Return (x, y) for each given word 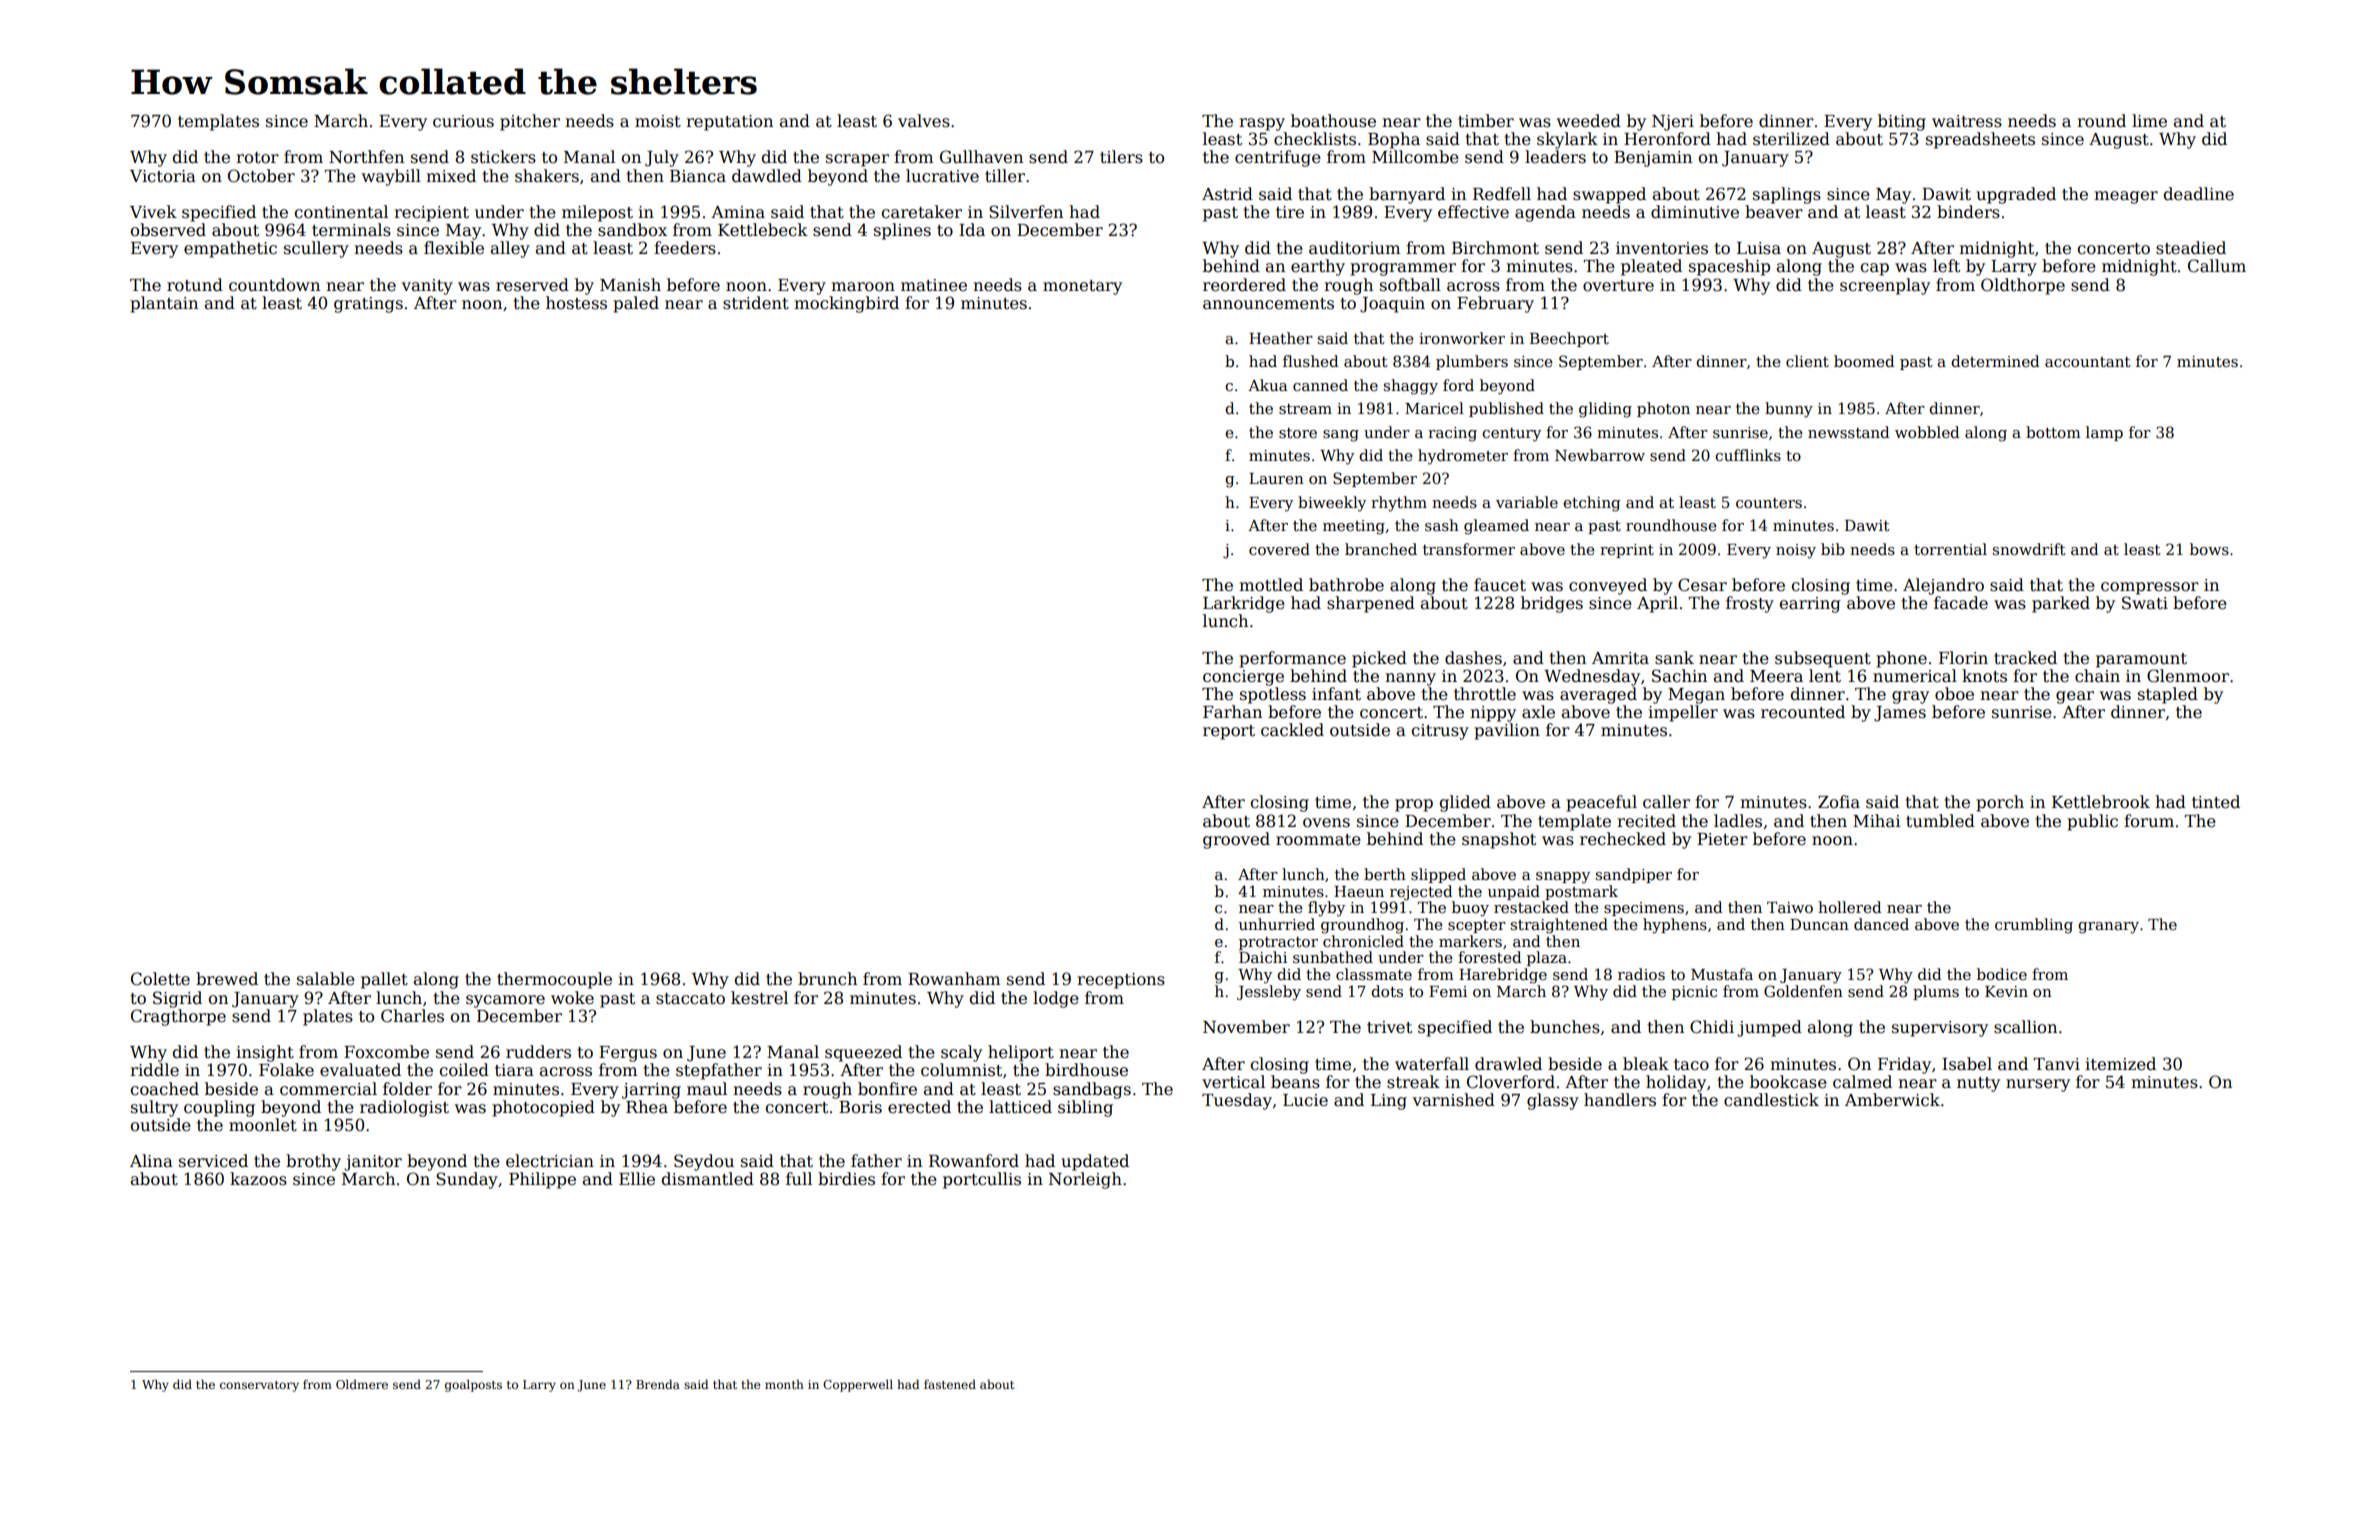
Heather (1281, 338)
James (1900, 714)
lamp (2104, 433)
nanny (1410, 679)
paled (636, 304)
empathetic (230, 249)
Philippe (542, 1180)
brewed (227, 979)
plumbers (1472, 362)
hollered (1849, 907)
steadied (2191, 248)
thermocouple (554, 980)
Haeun (1359, 891)
